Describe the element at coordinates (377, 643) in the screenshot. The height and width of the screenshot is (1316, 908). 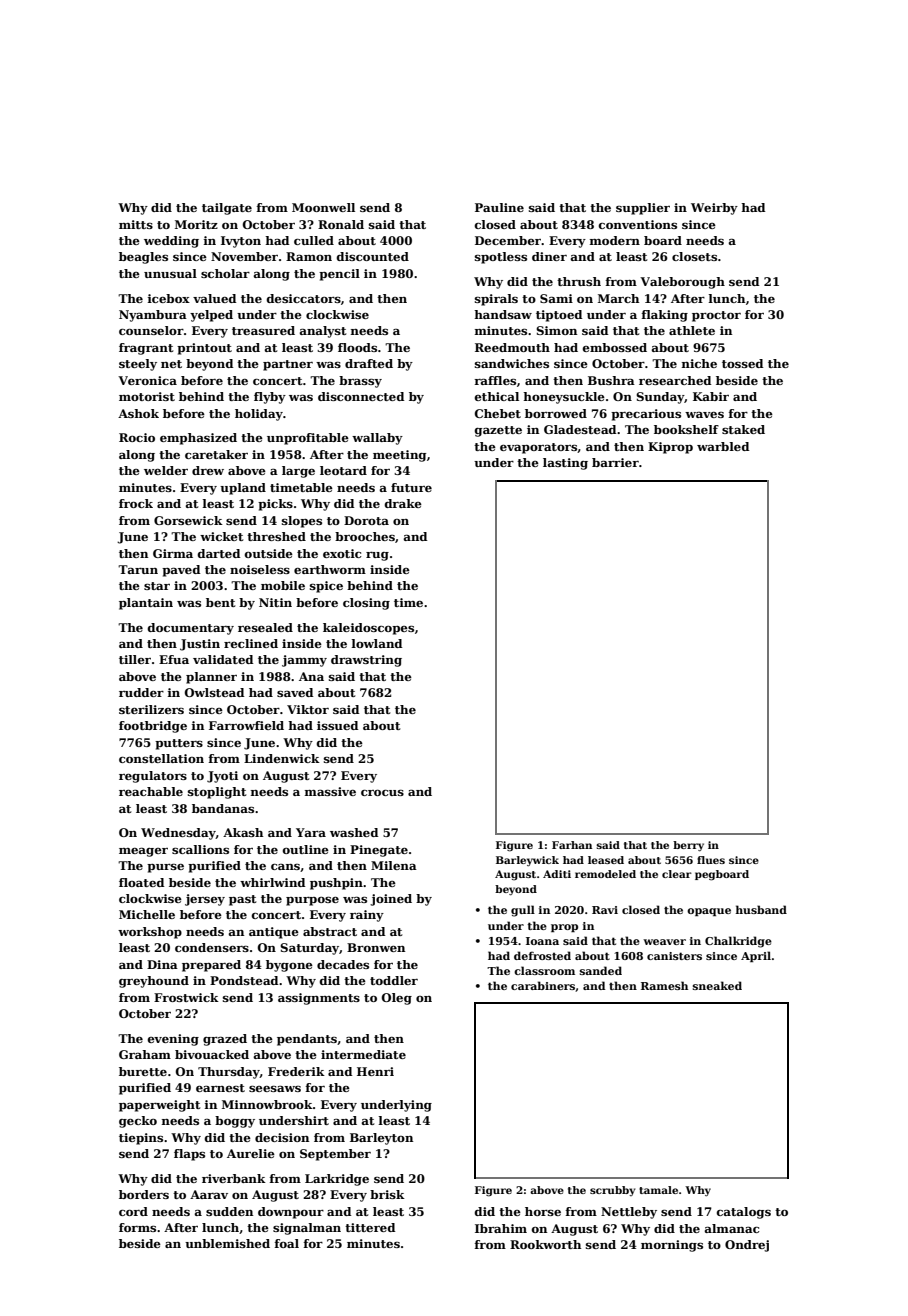
I see `lowland` at that location.
